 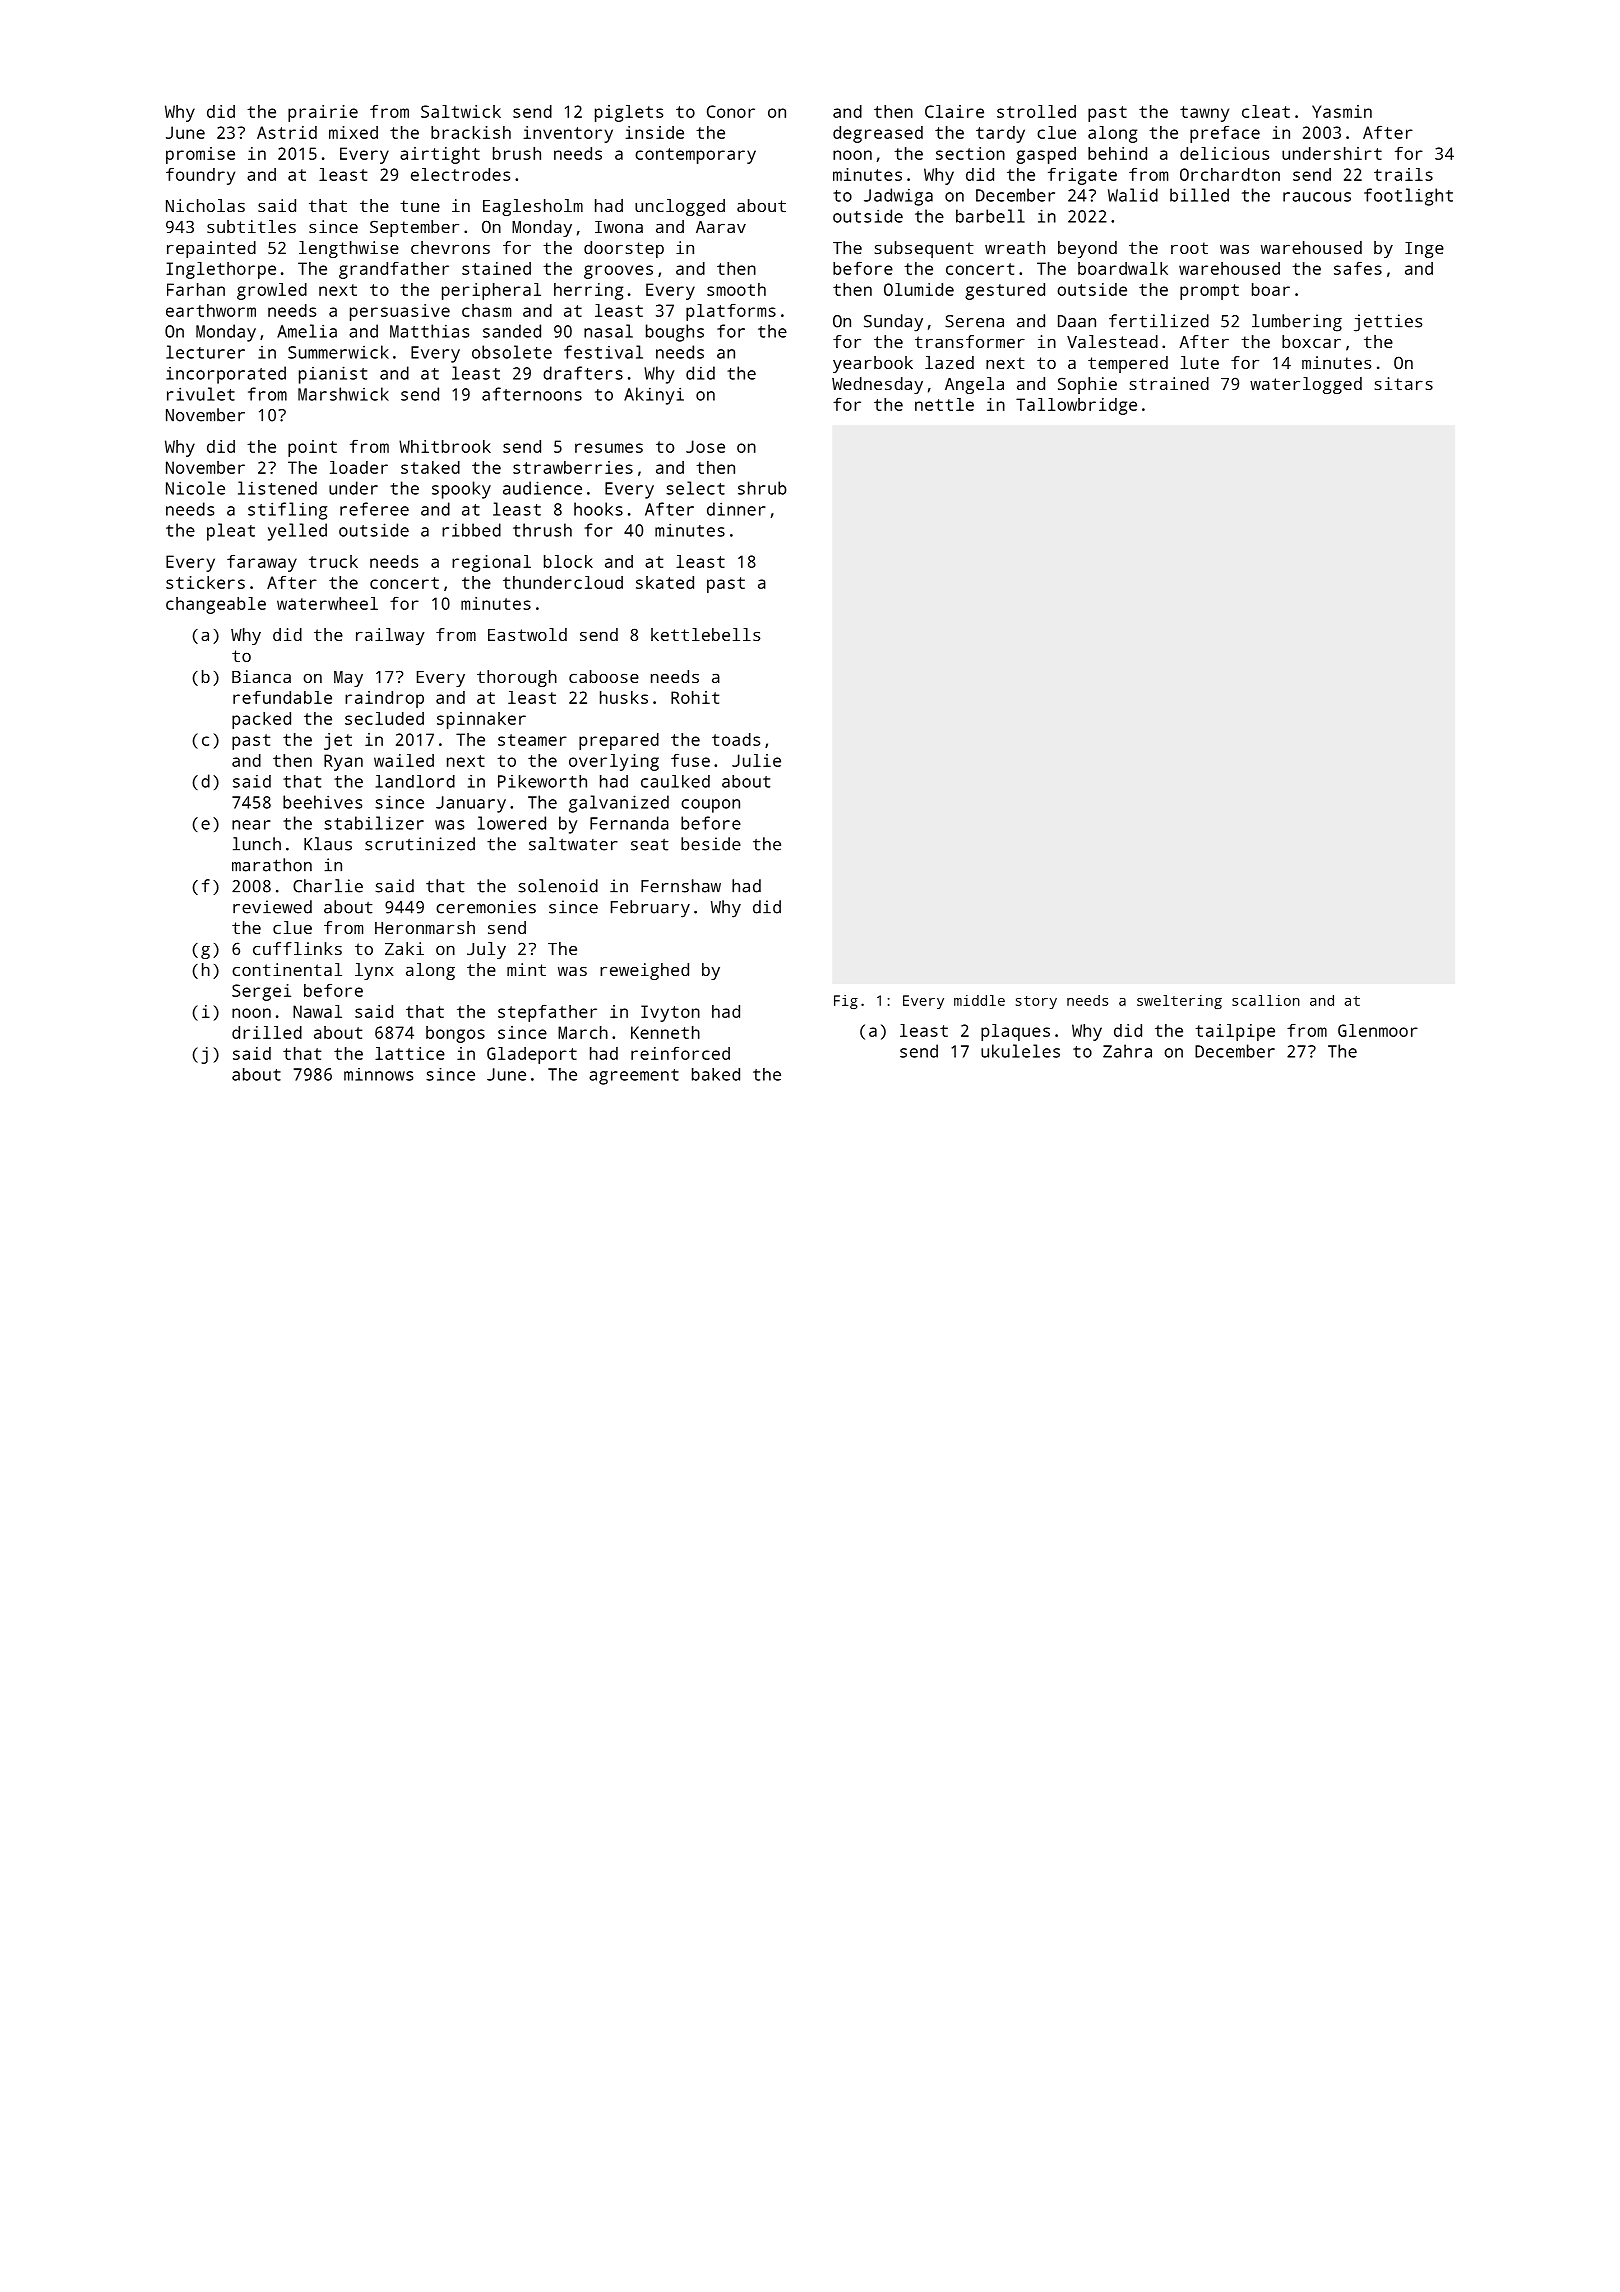 What do you see at coordinates (1036, 111) in the page?
I see `strolled` at bounding box center [1036, 111].
